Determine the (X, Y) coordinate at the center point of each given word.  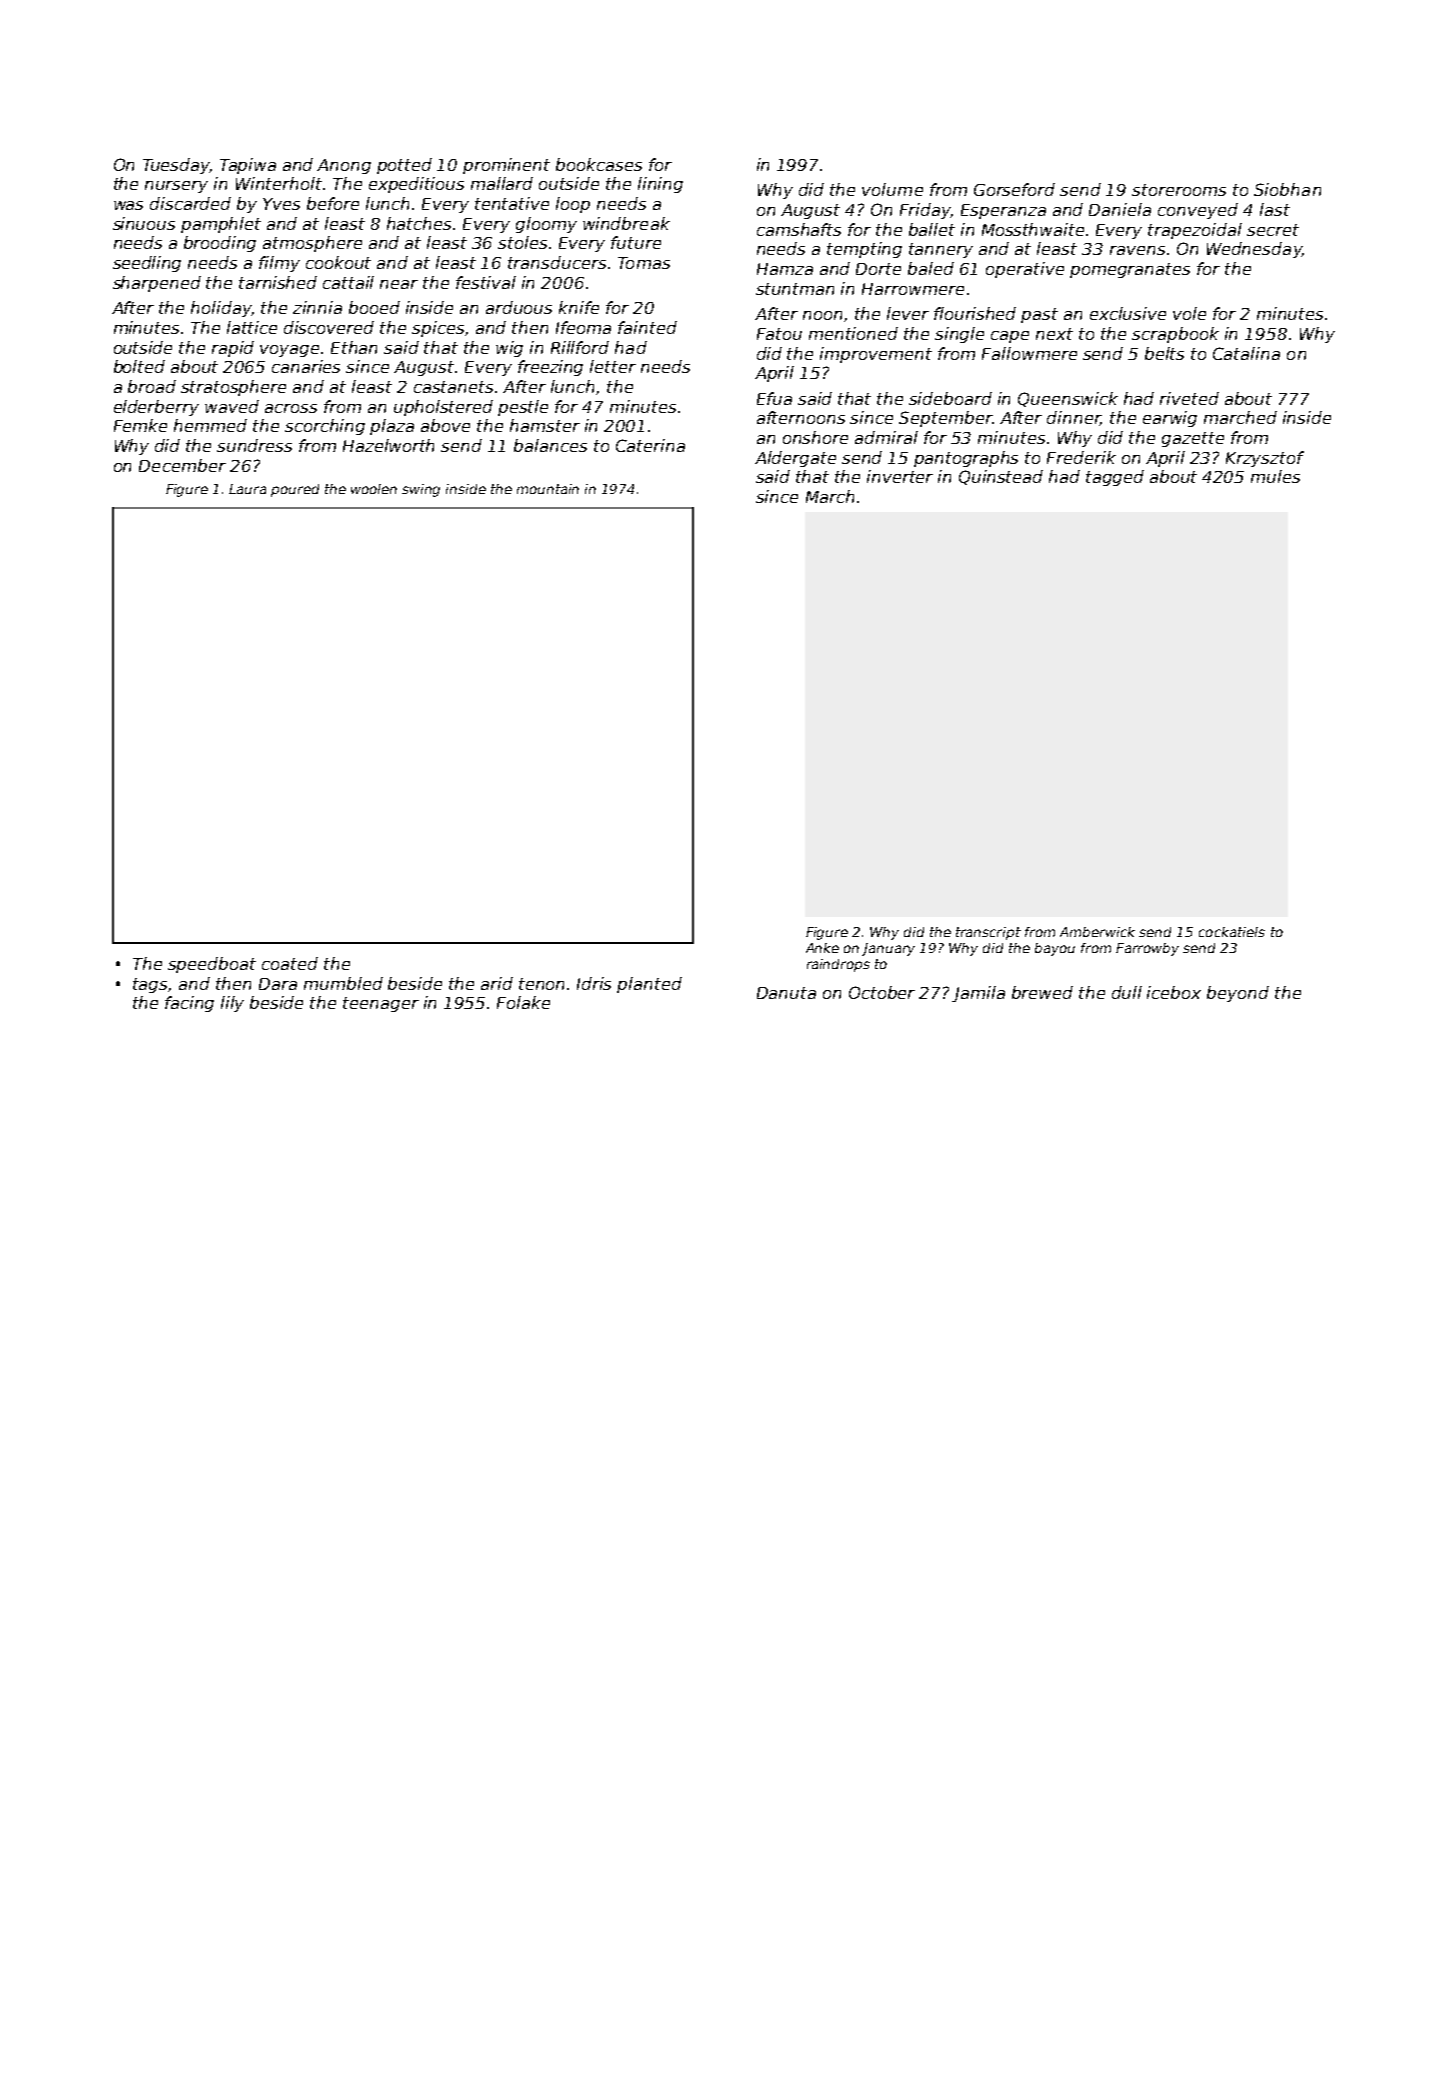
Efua (774, 398)
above (445, 425)
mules (1275, 476)
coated (290, 963)
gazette (1193, 439)
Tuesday (176, 166)
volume (892, 189)
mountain (548, 489)
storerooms (1179, 190)
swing (421, 490)
